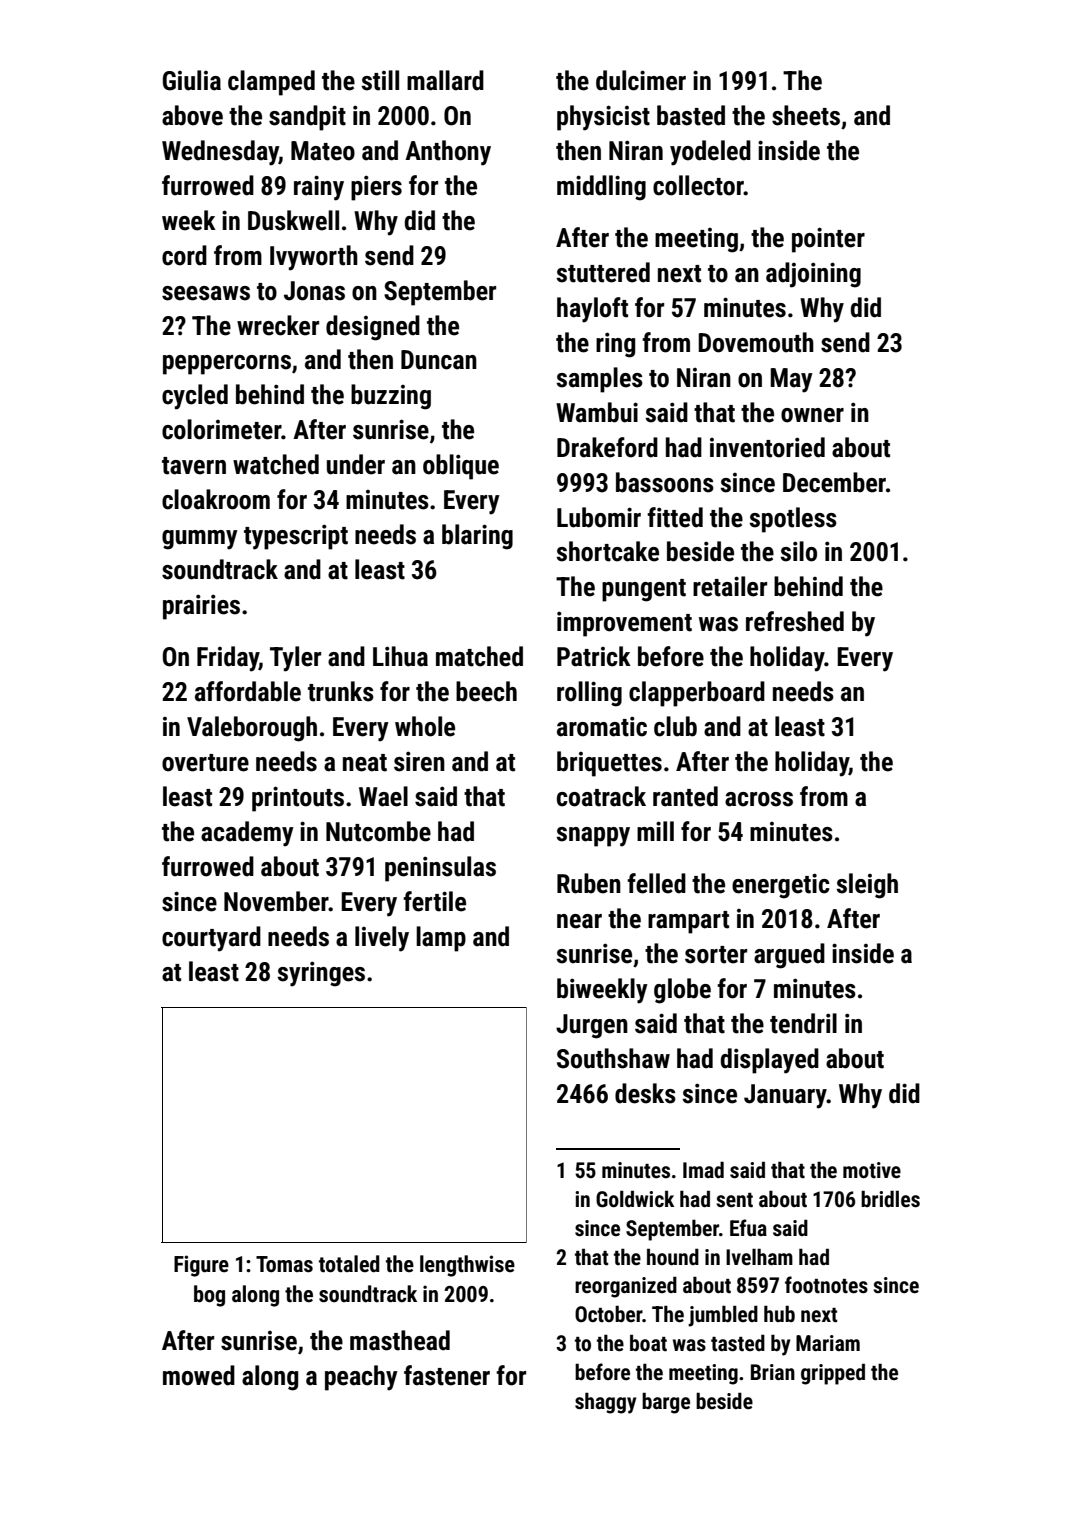  I want to click on November, so click(276, 901).
